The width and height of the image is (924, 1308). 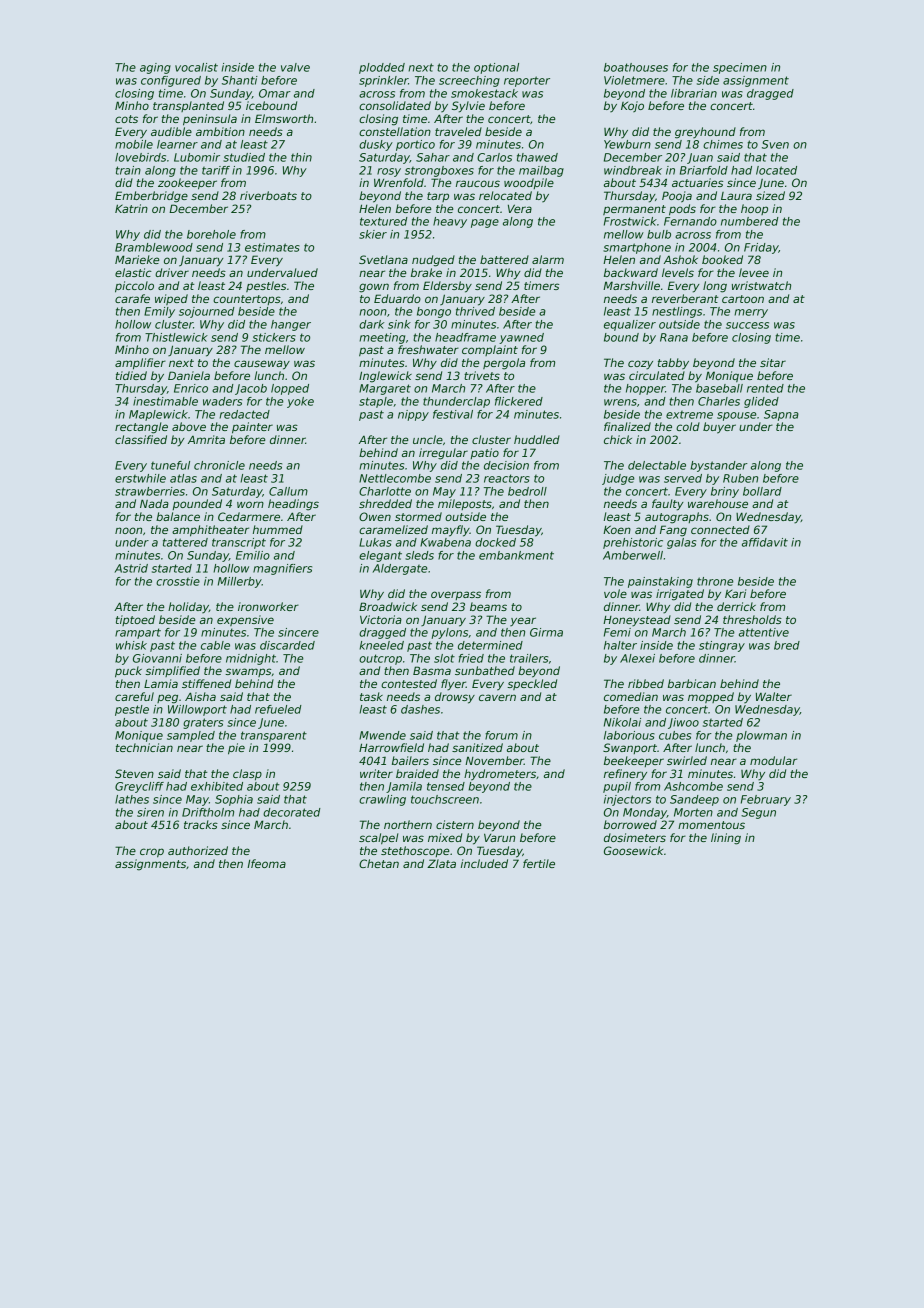 What do you see at coordinates (751, 313) in the image?
I see `merry` at bounding box center [751, 313].
